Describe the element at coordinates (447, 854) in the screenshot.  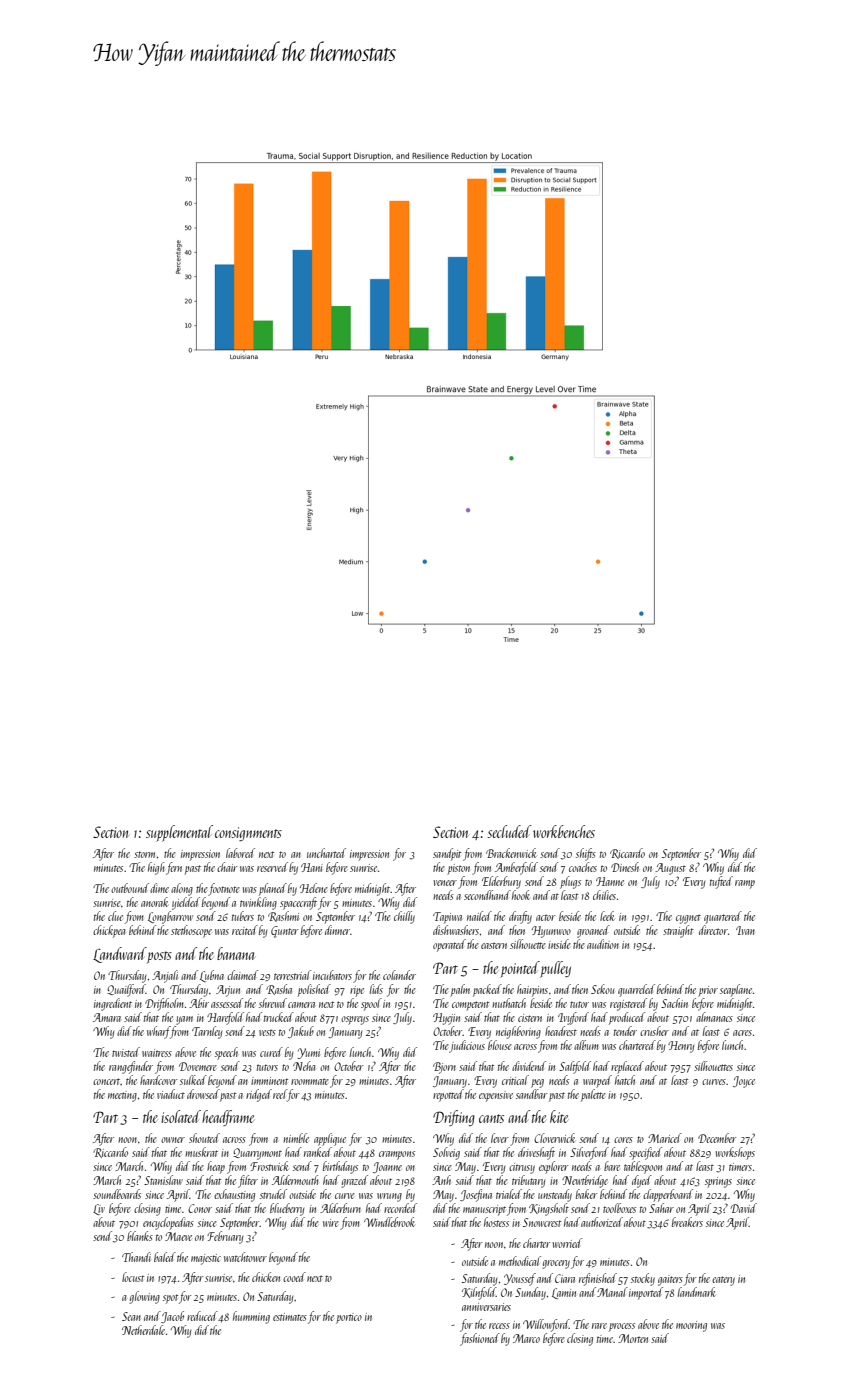
I see `sandpit` at that location.
